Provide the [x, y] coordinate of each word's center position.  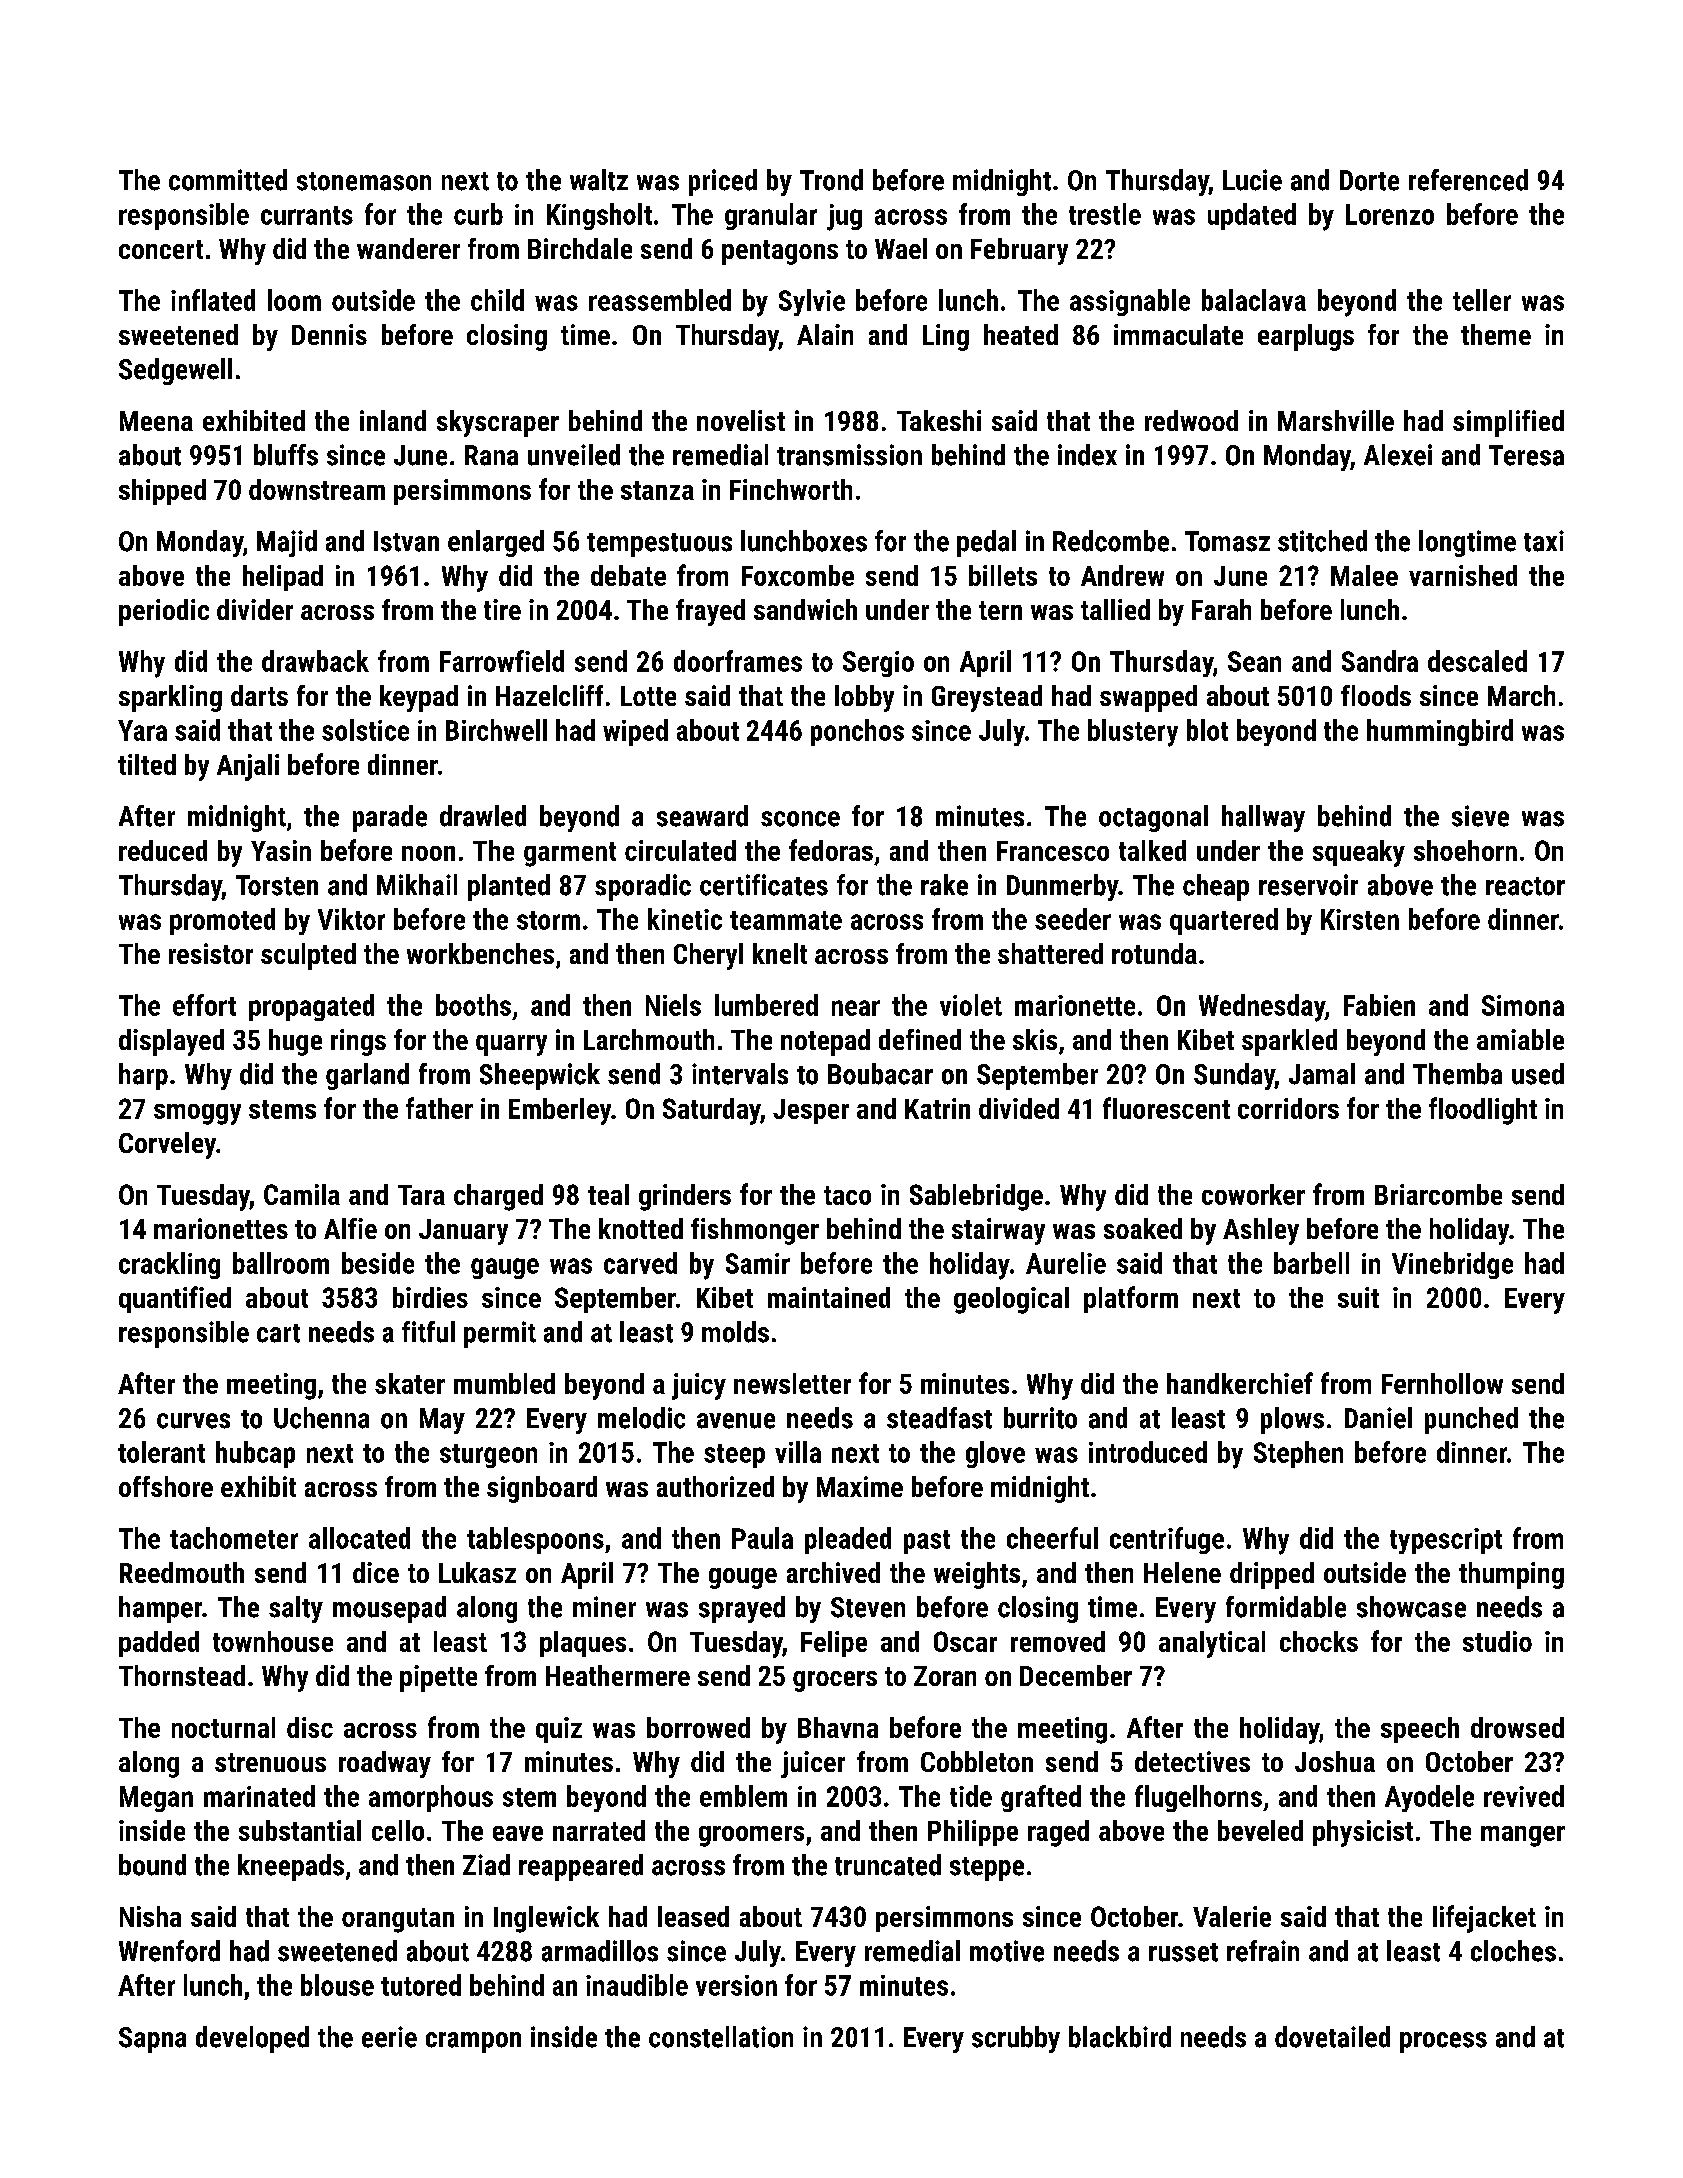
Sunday [1234, 1076]
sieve [1480, 816]
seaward [702, 816]
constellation [721, 2037]
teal [608, 1194]
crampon [473, 2042]
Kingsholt [599, 216]
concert [161, 249]
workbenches [480, 953]
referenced [1468, 180]
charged [498, 1197]
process [1443, 2042]
